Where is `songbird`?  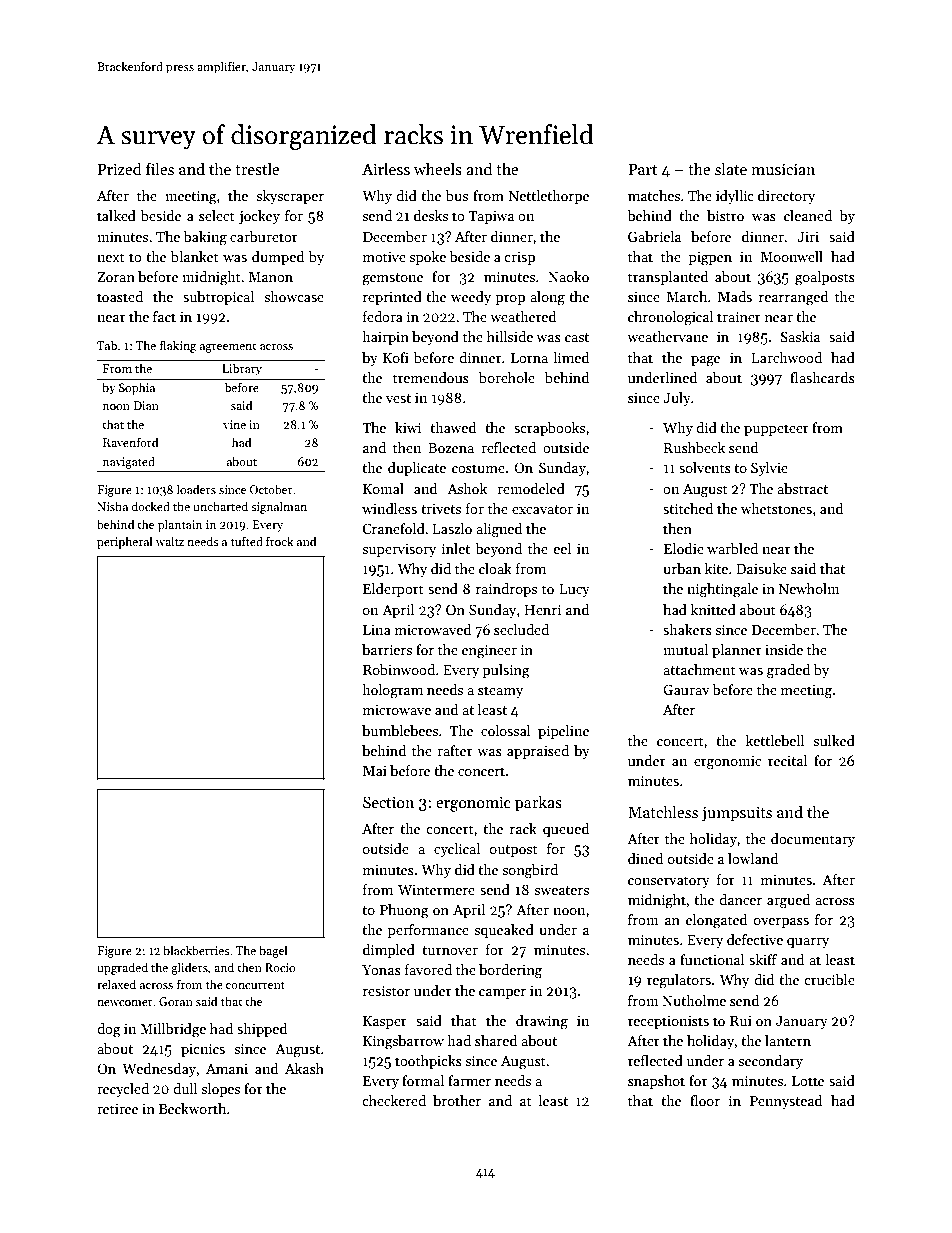
songbird is located at coordinates (530, 871).
